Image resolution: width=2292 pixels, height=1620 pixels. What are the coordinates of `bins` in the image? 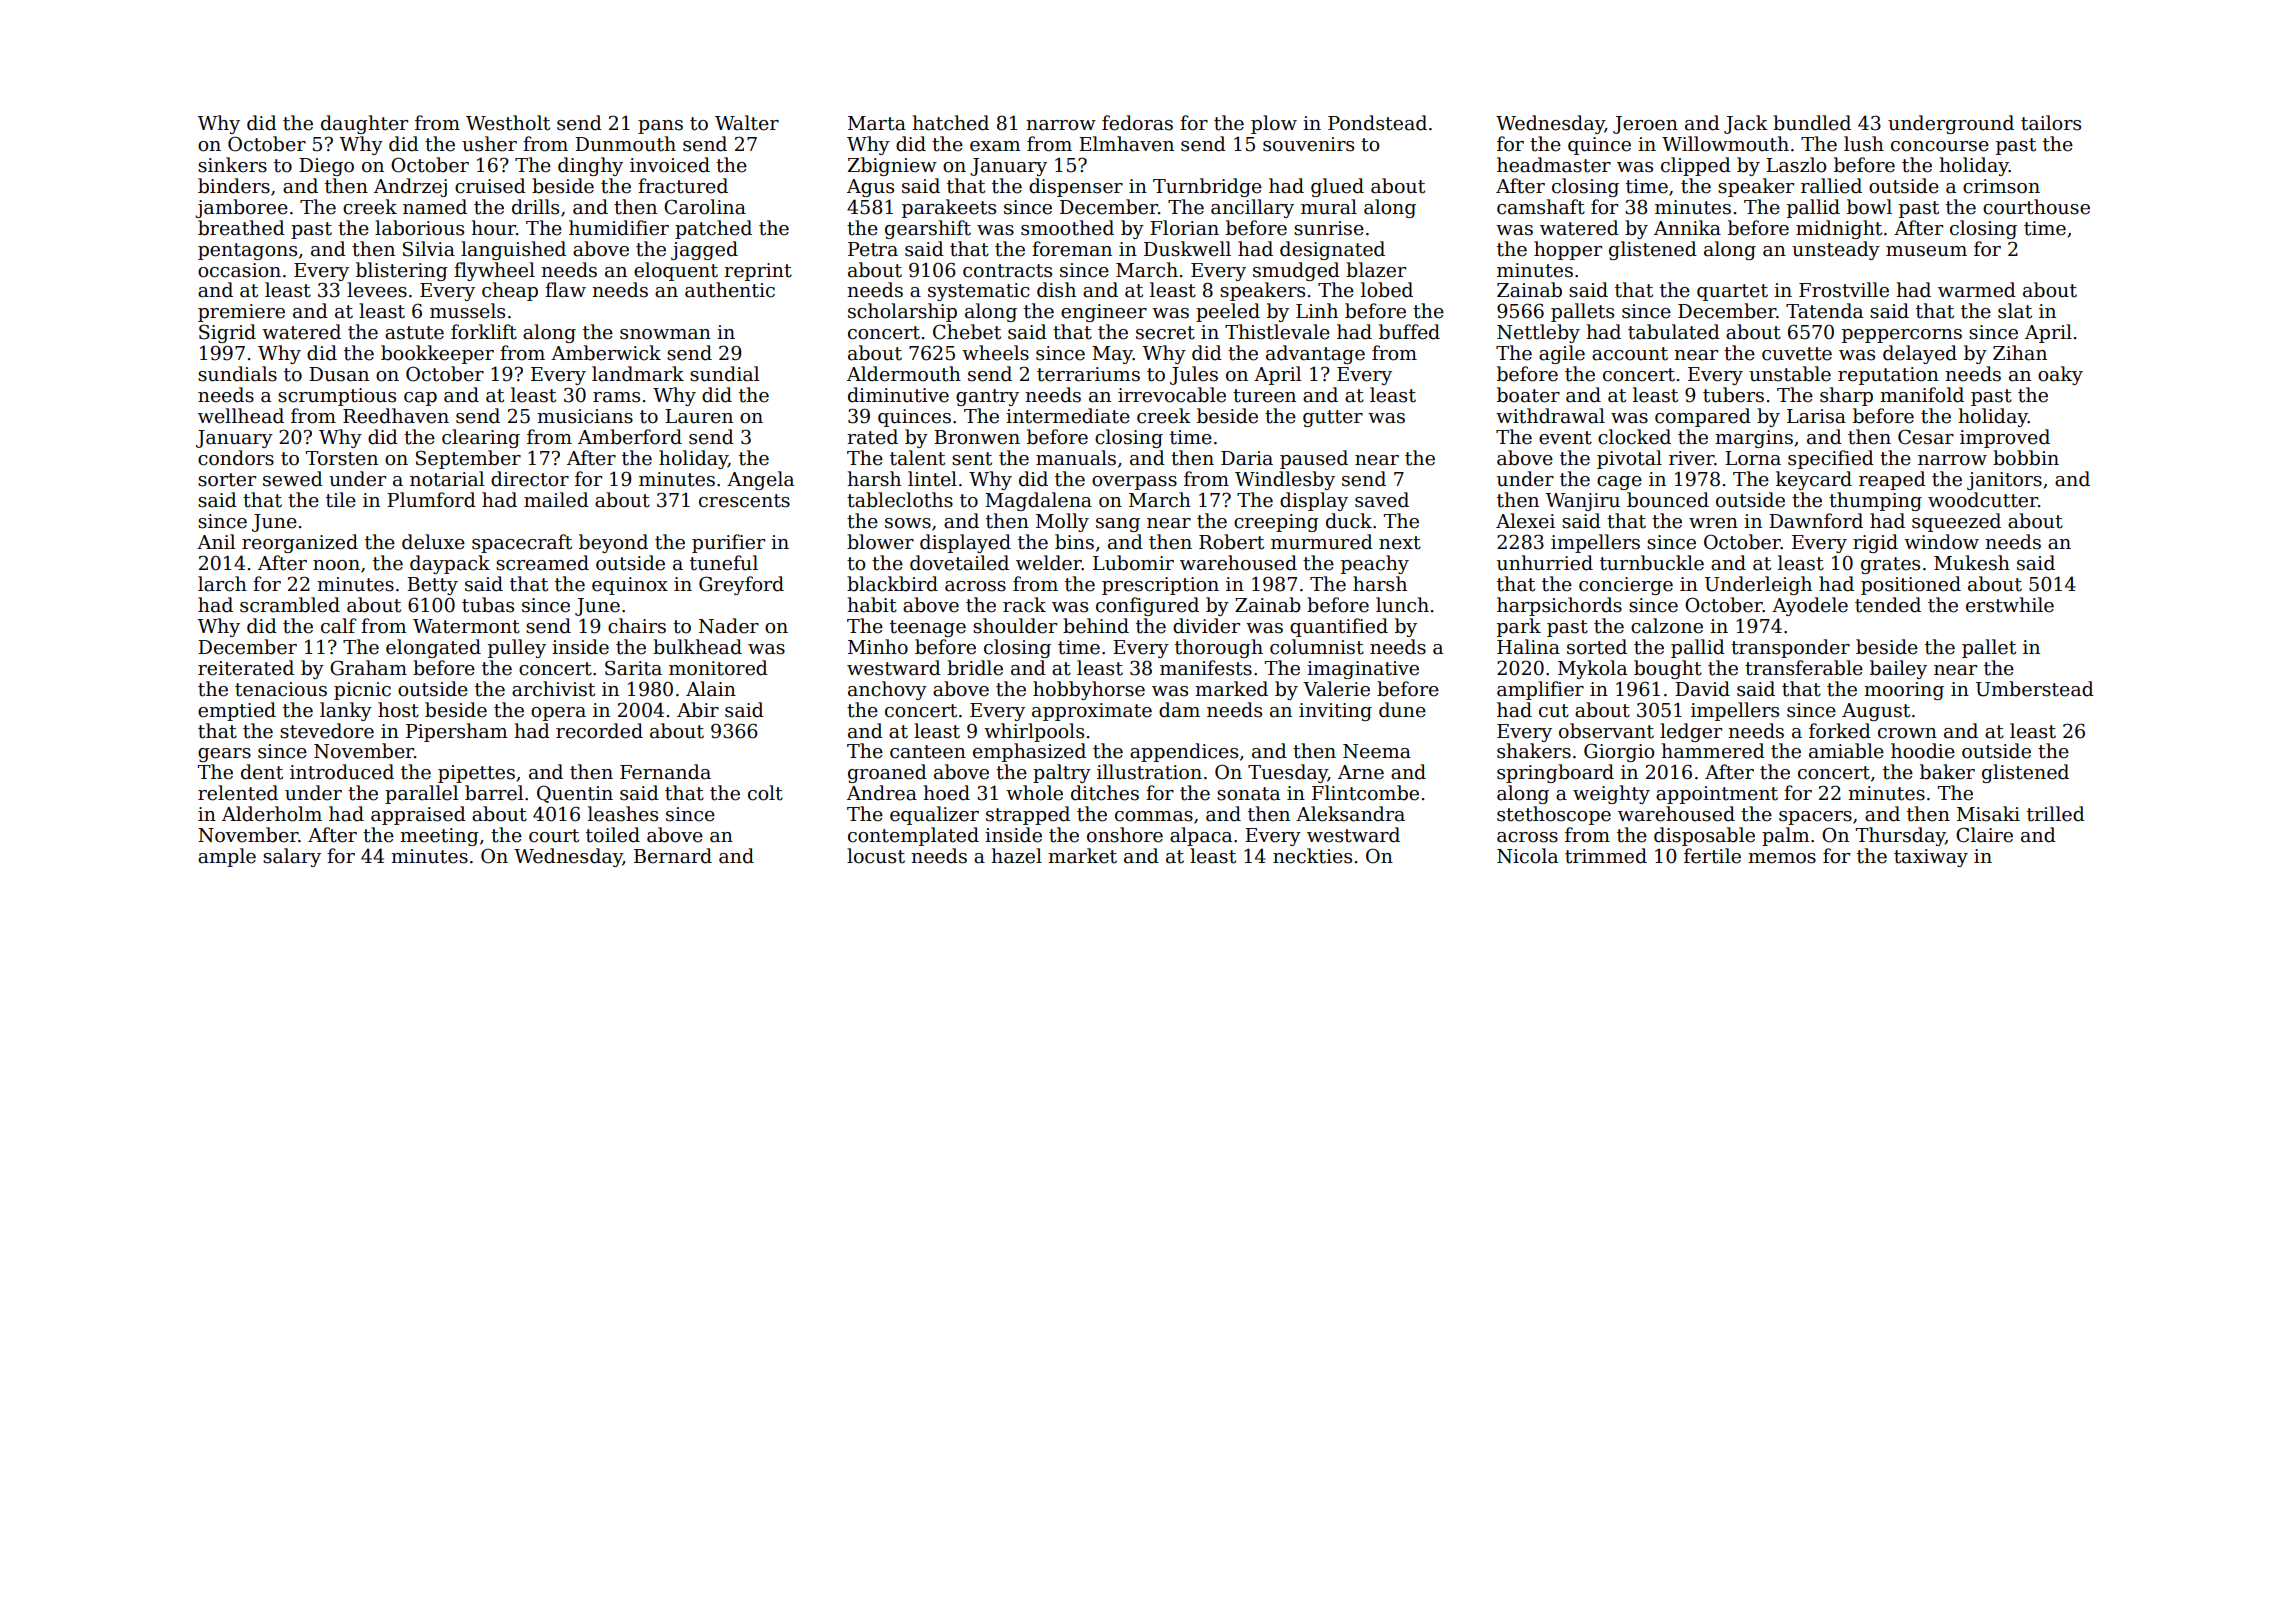 It's located at (1074, 542).
